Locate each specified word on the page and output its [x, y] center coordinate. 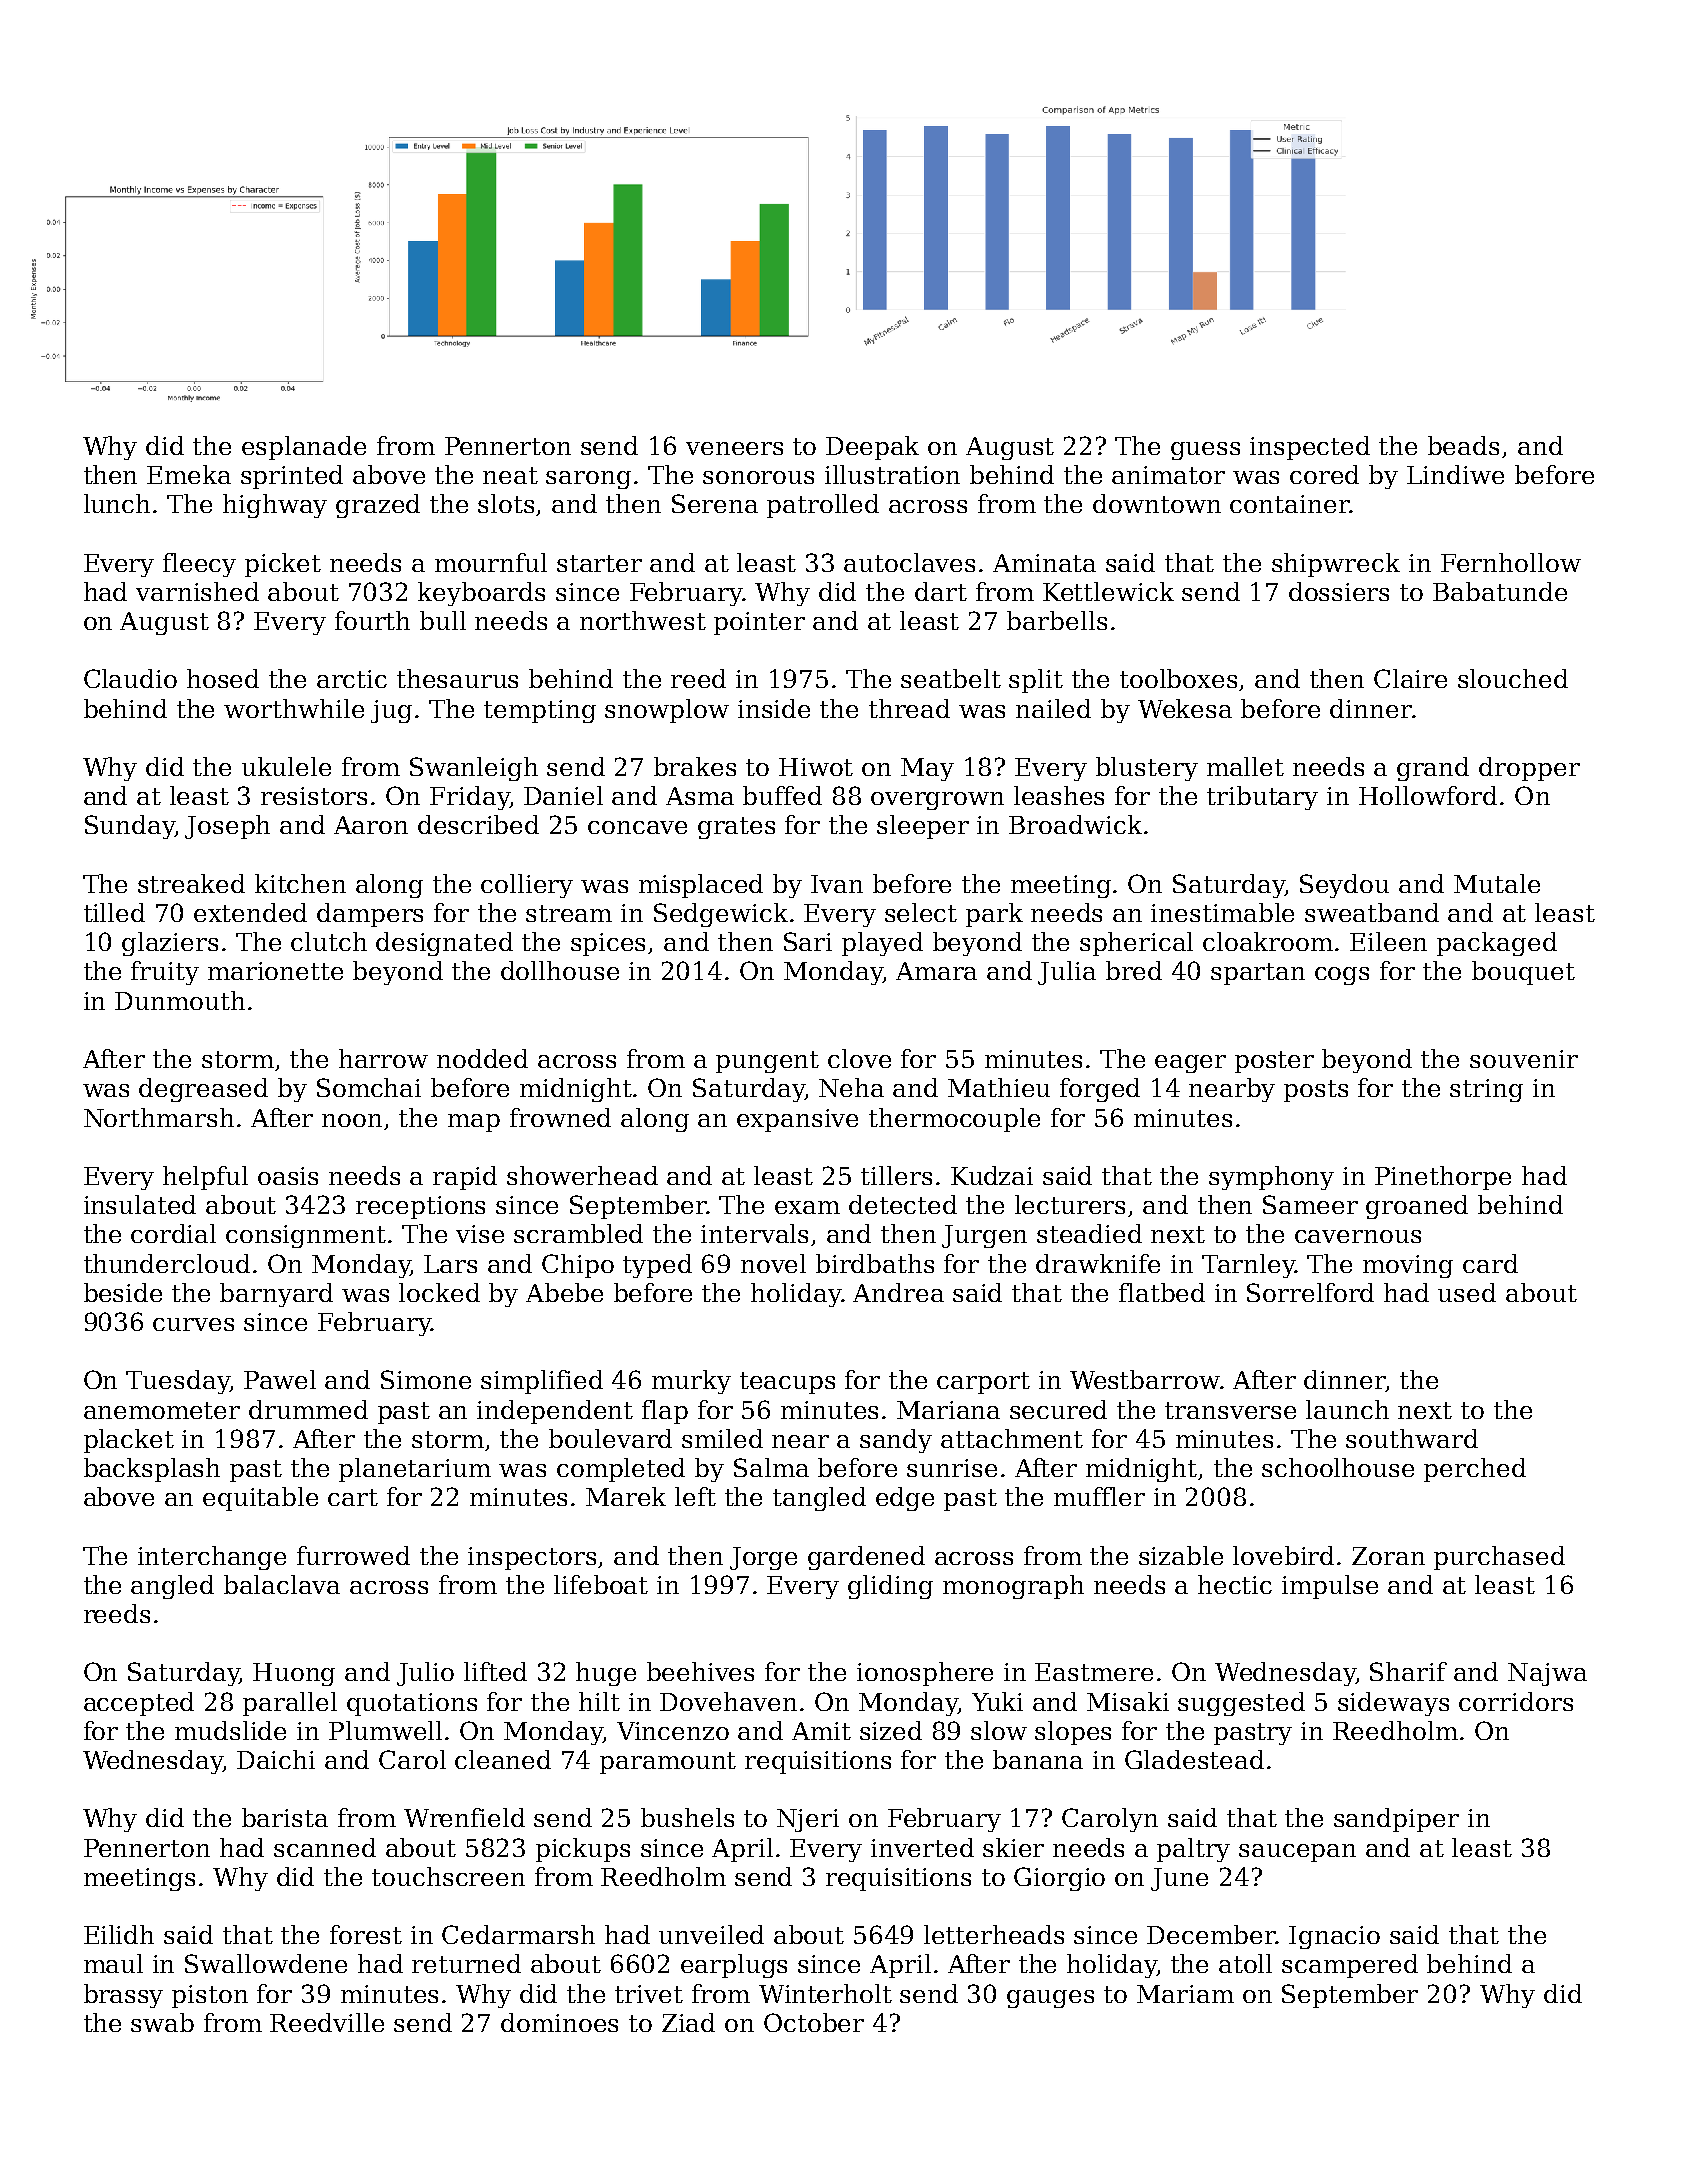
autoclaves [909, 562]
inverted [922, 1847]
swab [162, 2022]
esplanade [304, 448]
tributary [1262, 798]
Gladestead [1194, 1759]
